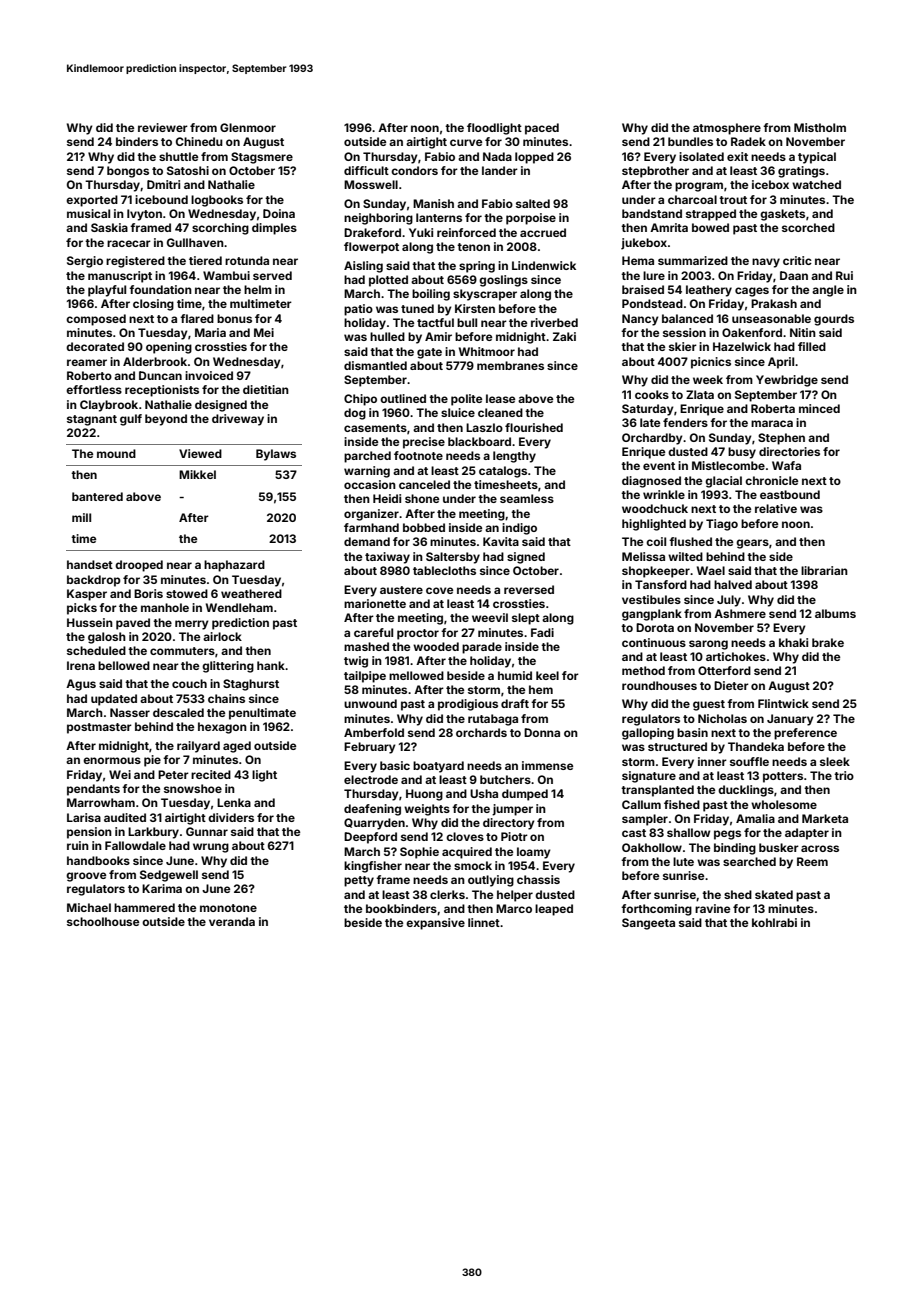  I want to click on penultimate, so click(262, 714).
